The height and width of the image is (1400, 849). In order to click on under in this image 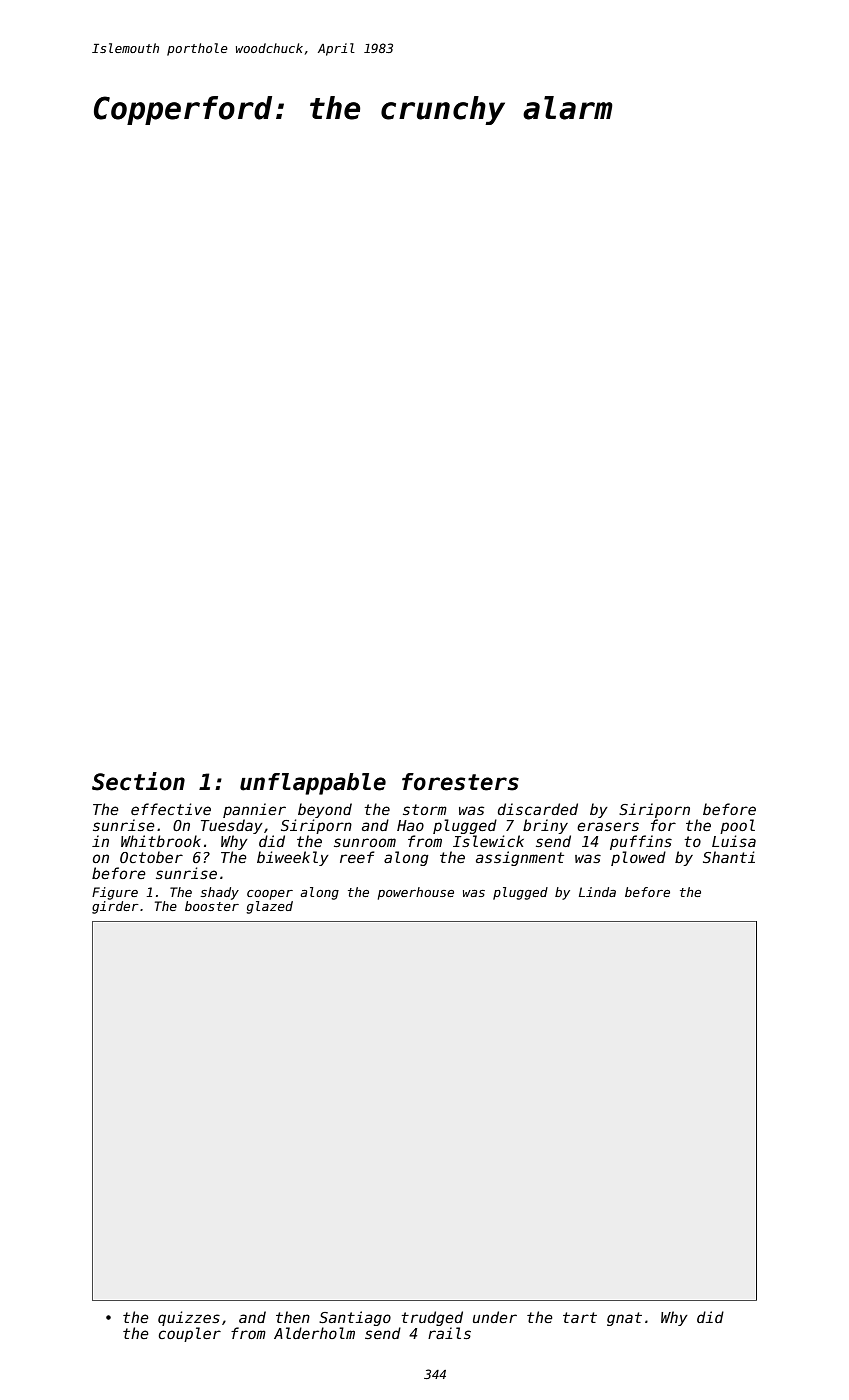, I will do `click(495, 1317)`.
